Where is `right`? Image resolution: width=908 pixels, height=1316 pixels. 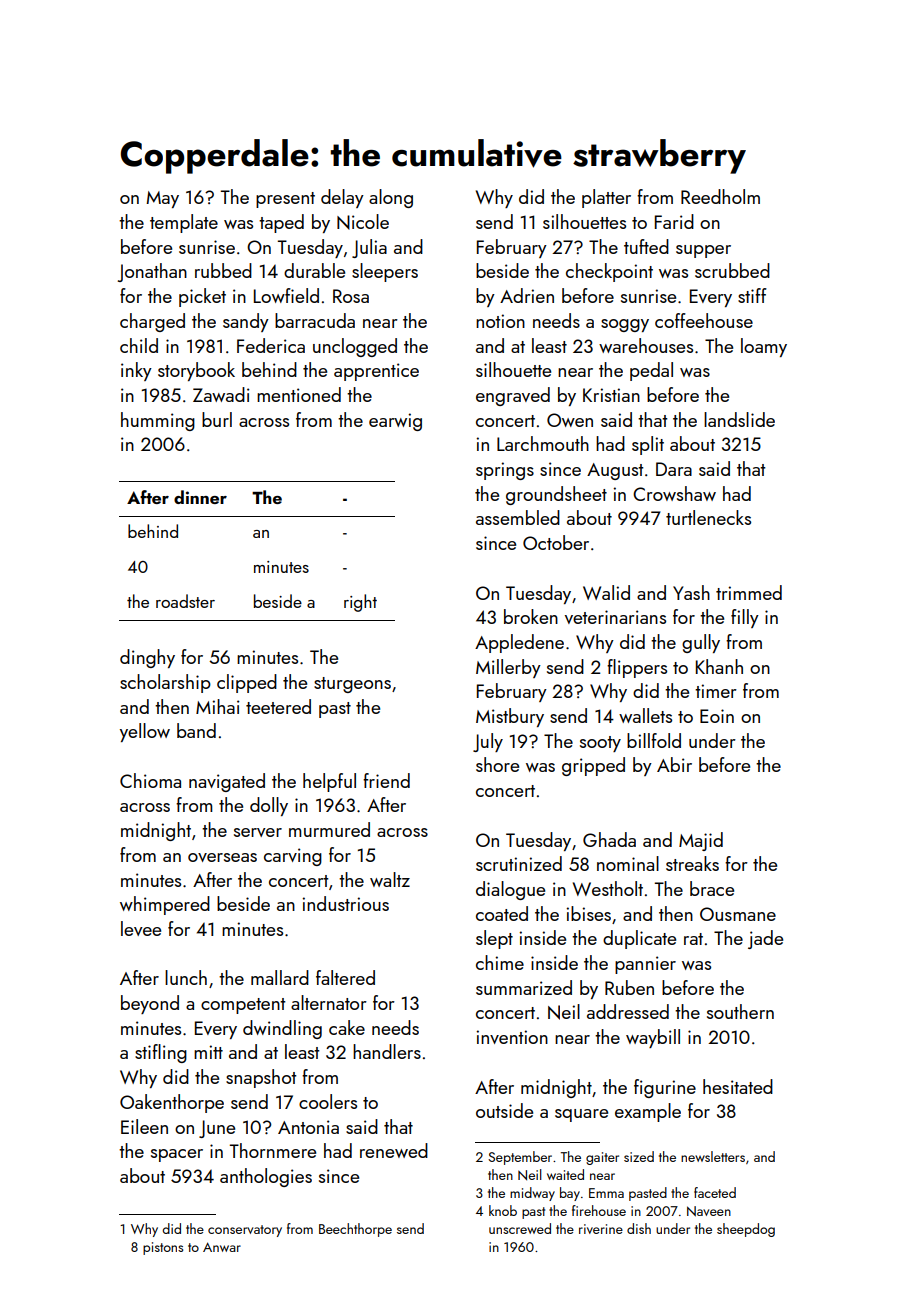 right is located at coordinates (360, 603).
